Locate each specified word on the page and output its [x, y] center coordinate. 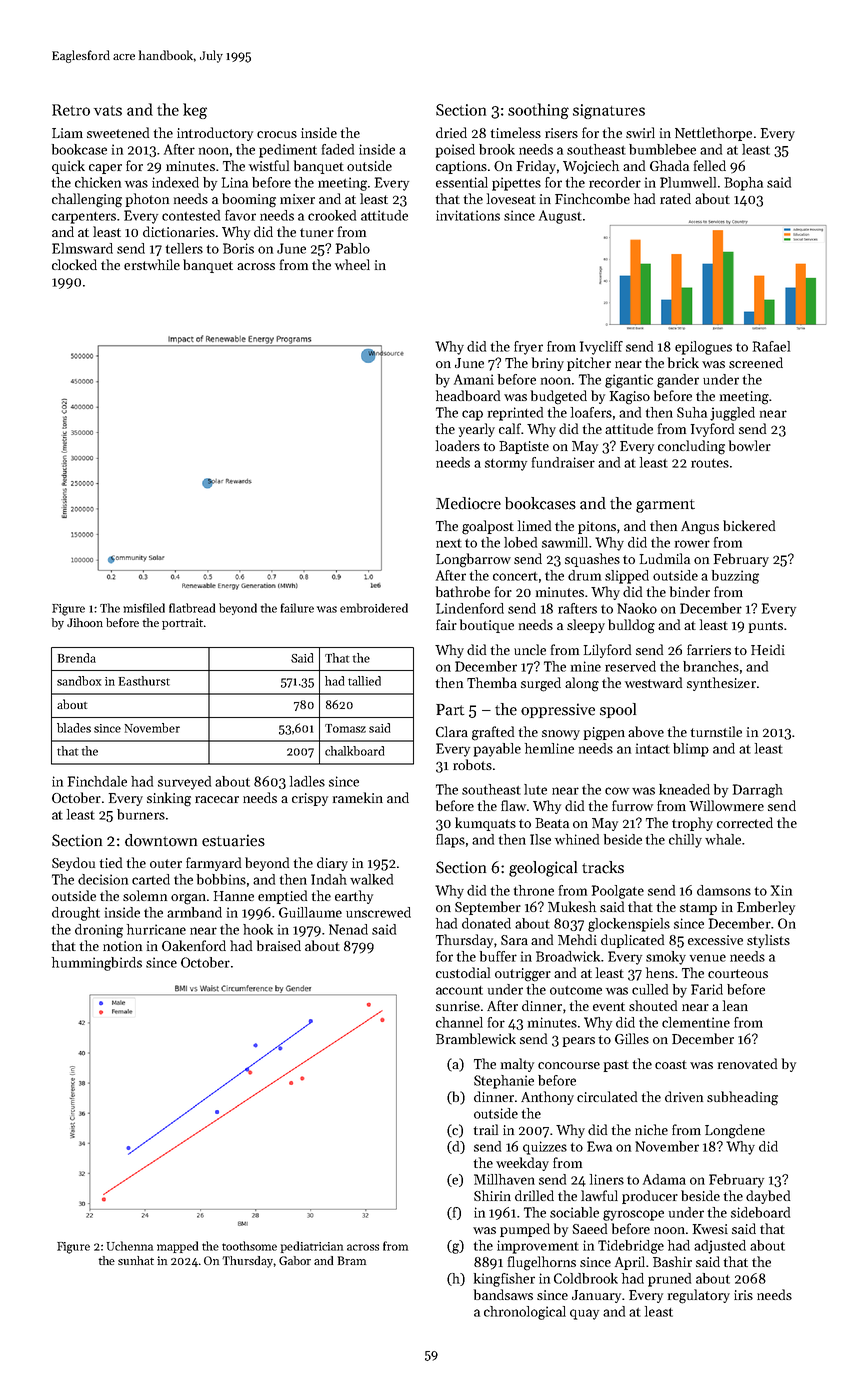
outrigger [523, 975]
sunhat [136, 1260]
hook [258, 929]
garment [665, 506]
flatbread [192, 608]
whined [577, 839]
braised [279, 945]
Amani [474, 379]
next [449, 543]
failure [297, 608]
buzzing [735, 577]
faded [338, 149]
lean [735, 1005]
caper [105, 169]
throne [534, 890]
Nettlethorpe [713, 134]
